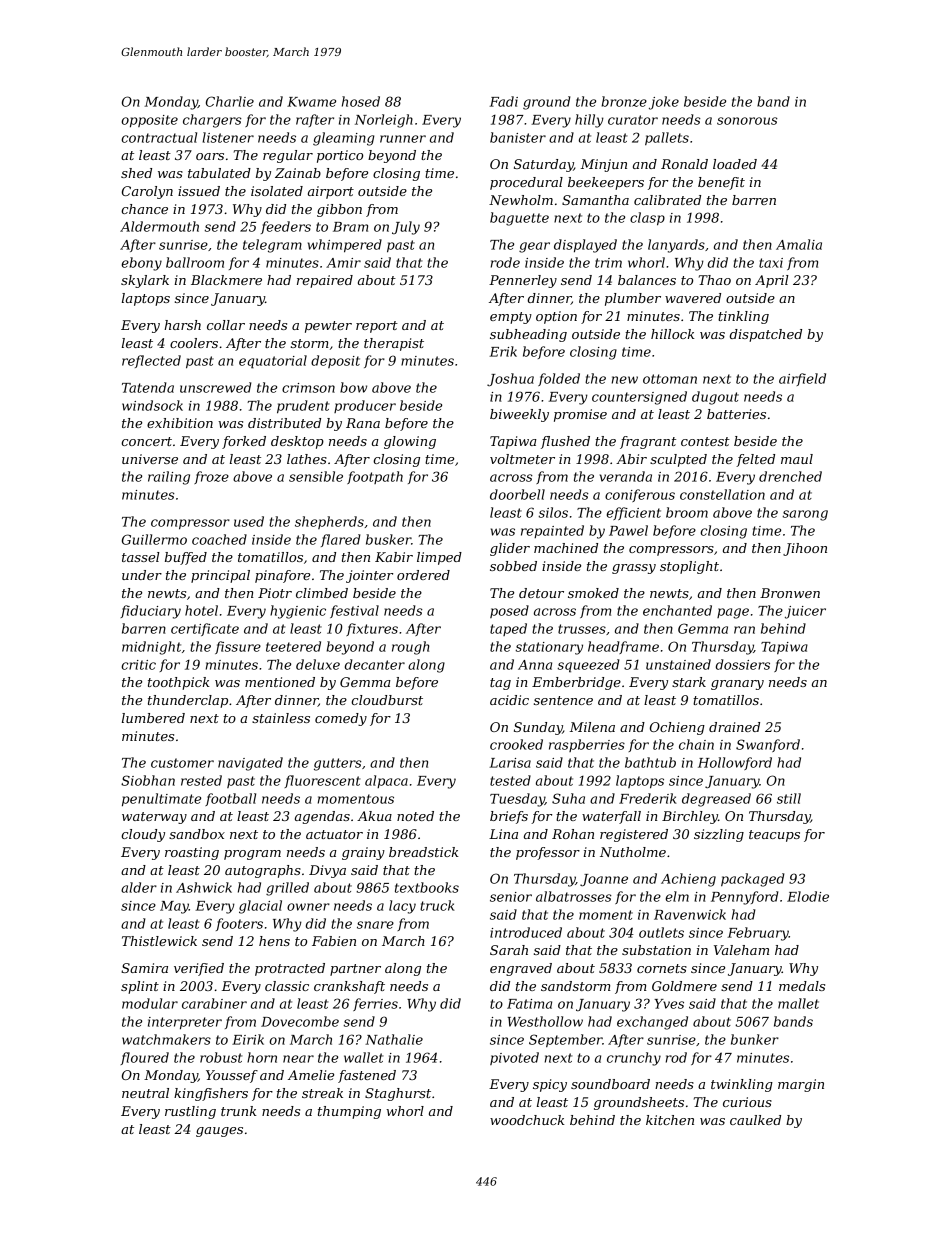 This screenshot has width=952, height=1233. Describe the element at coordinates (696, 744) in the screenshot. I see `chain` at that location.
